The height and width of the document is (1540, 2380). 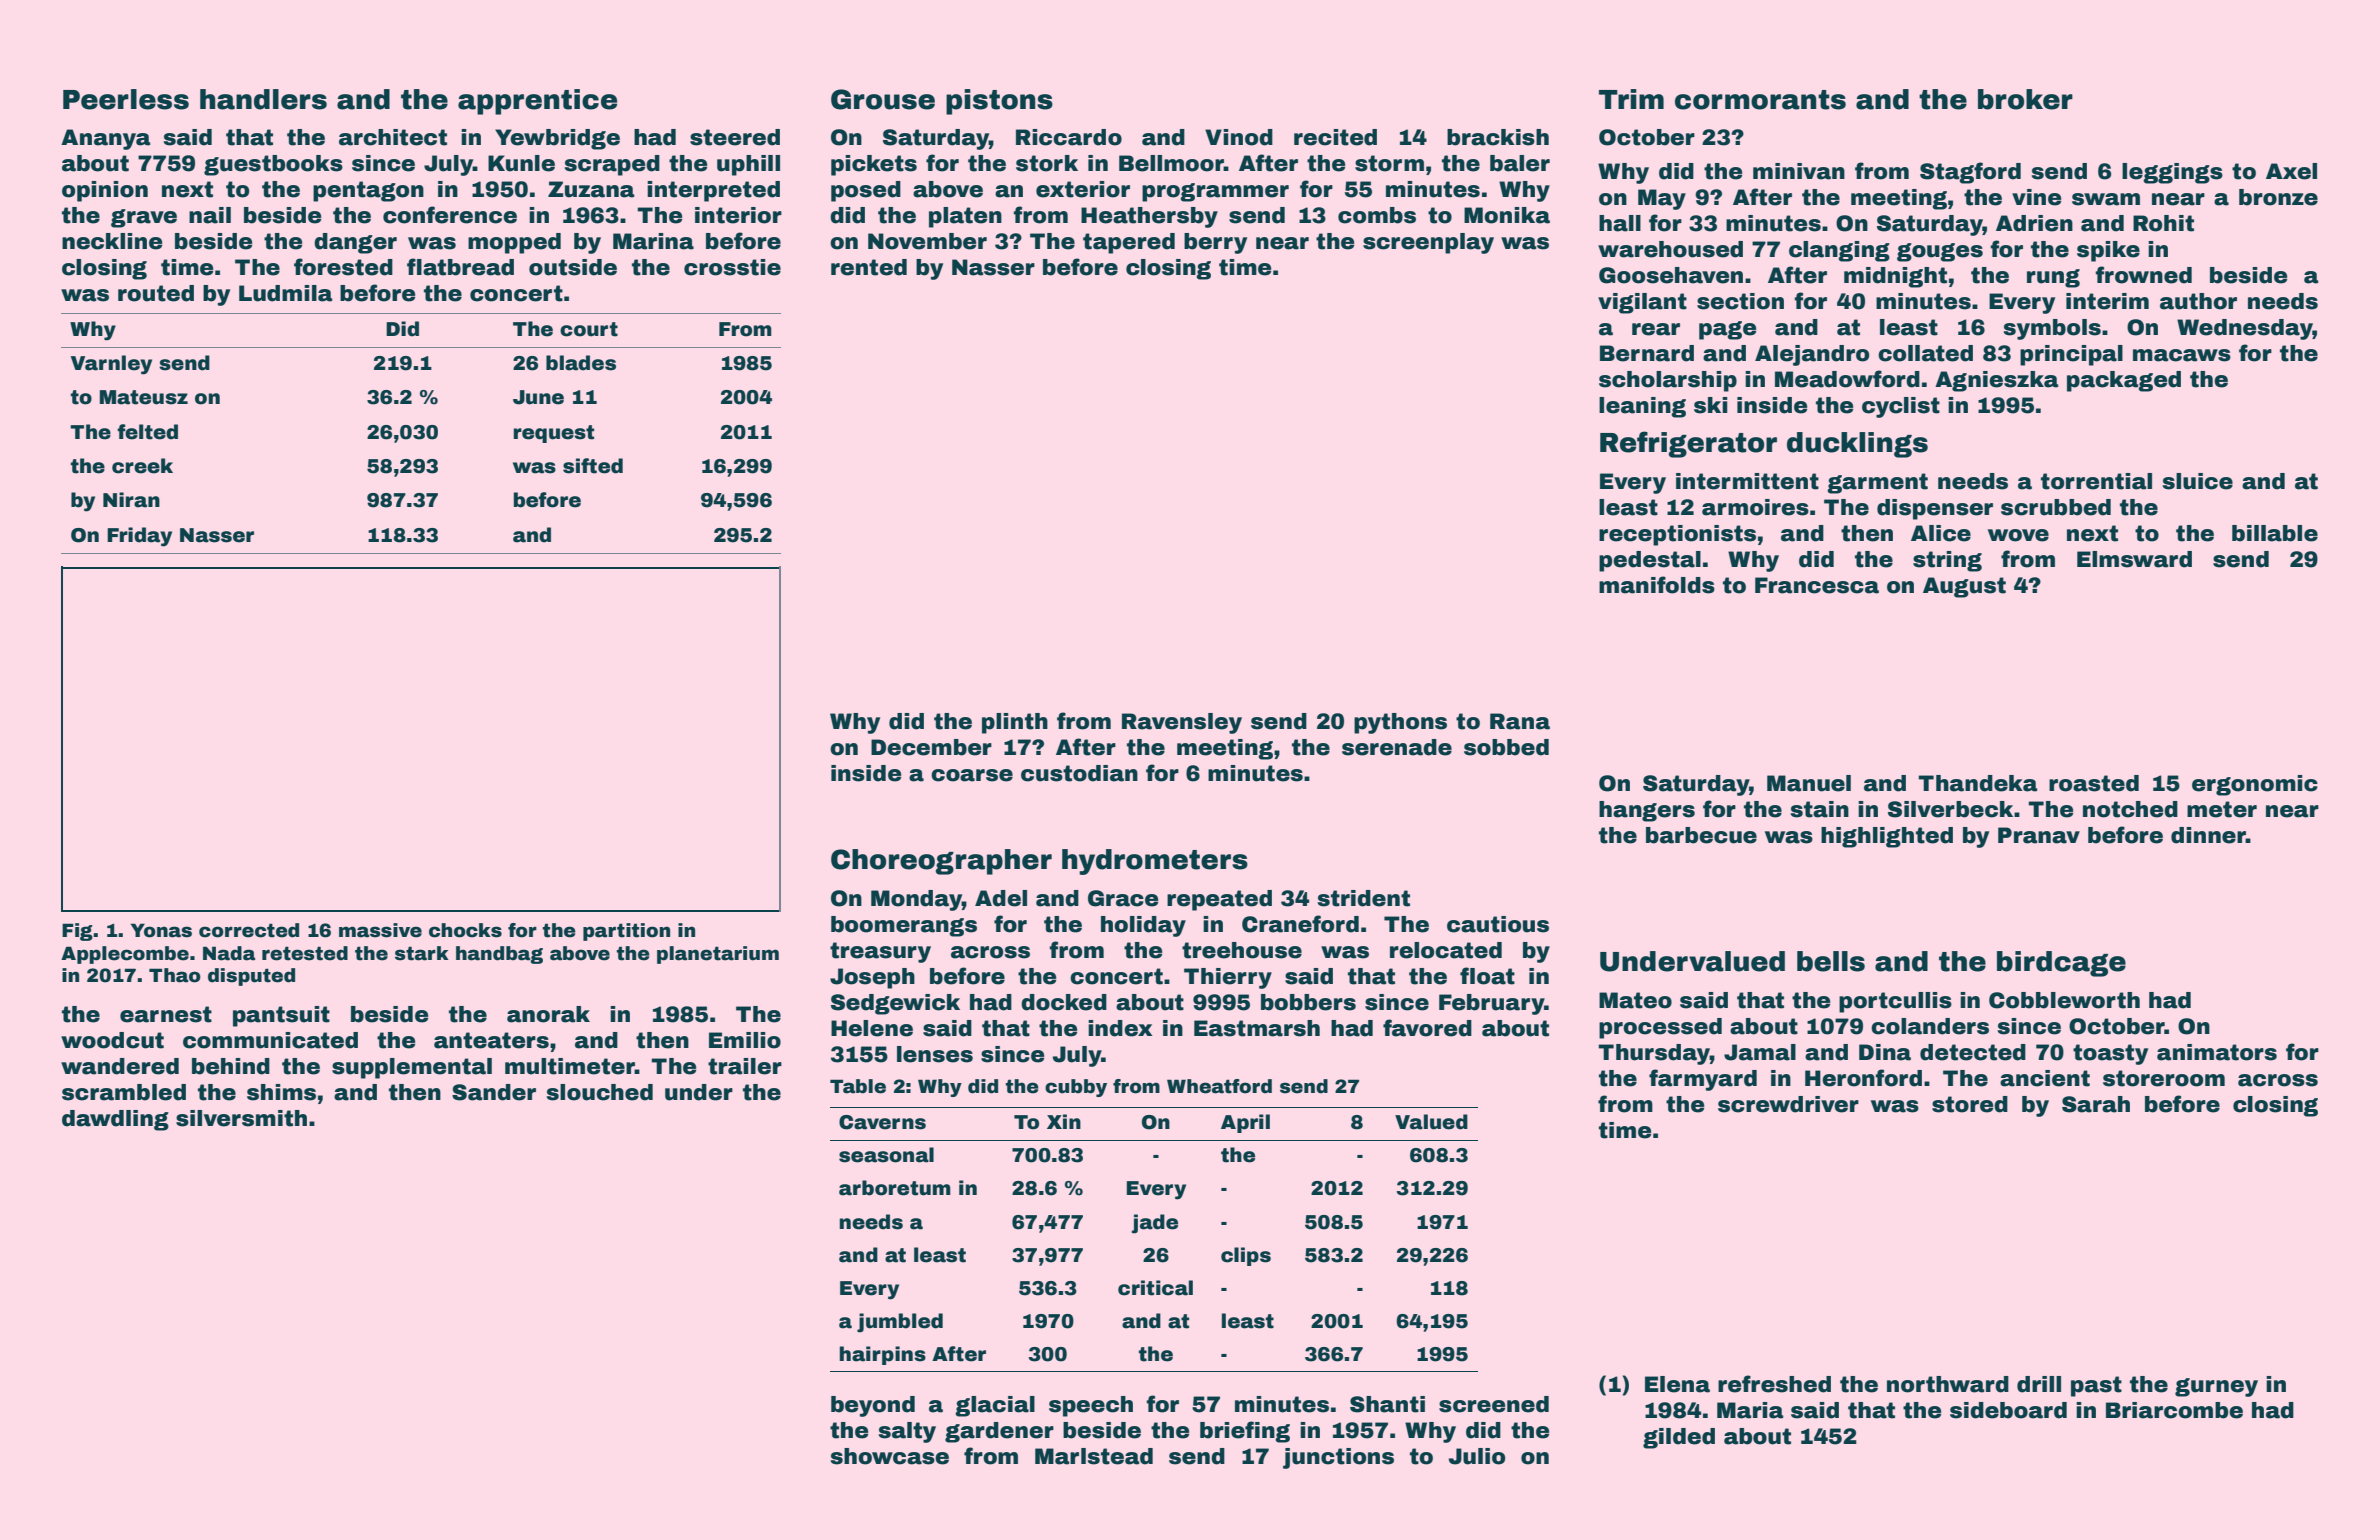 I want to click on handlers, so click(x=263, y=99).
